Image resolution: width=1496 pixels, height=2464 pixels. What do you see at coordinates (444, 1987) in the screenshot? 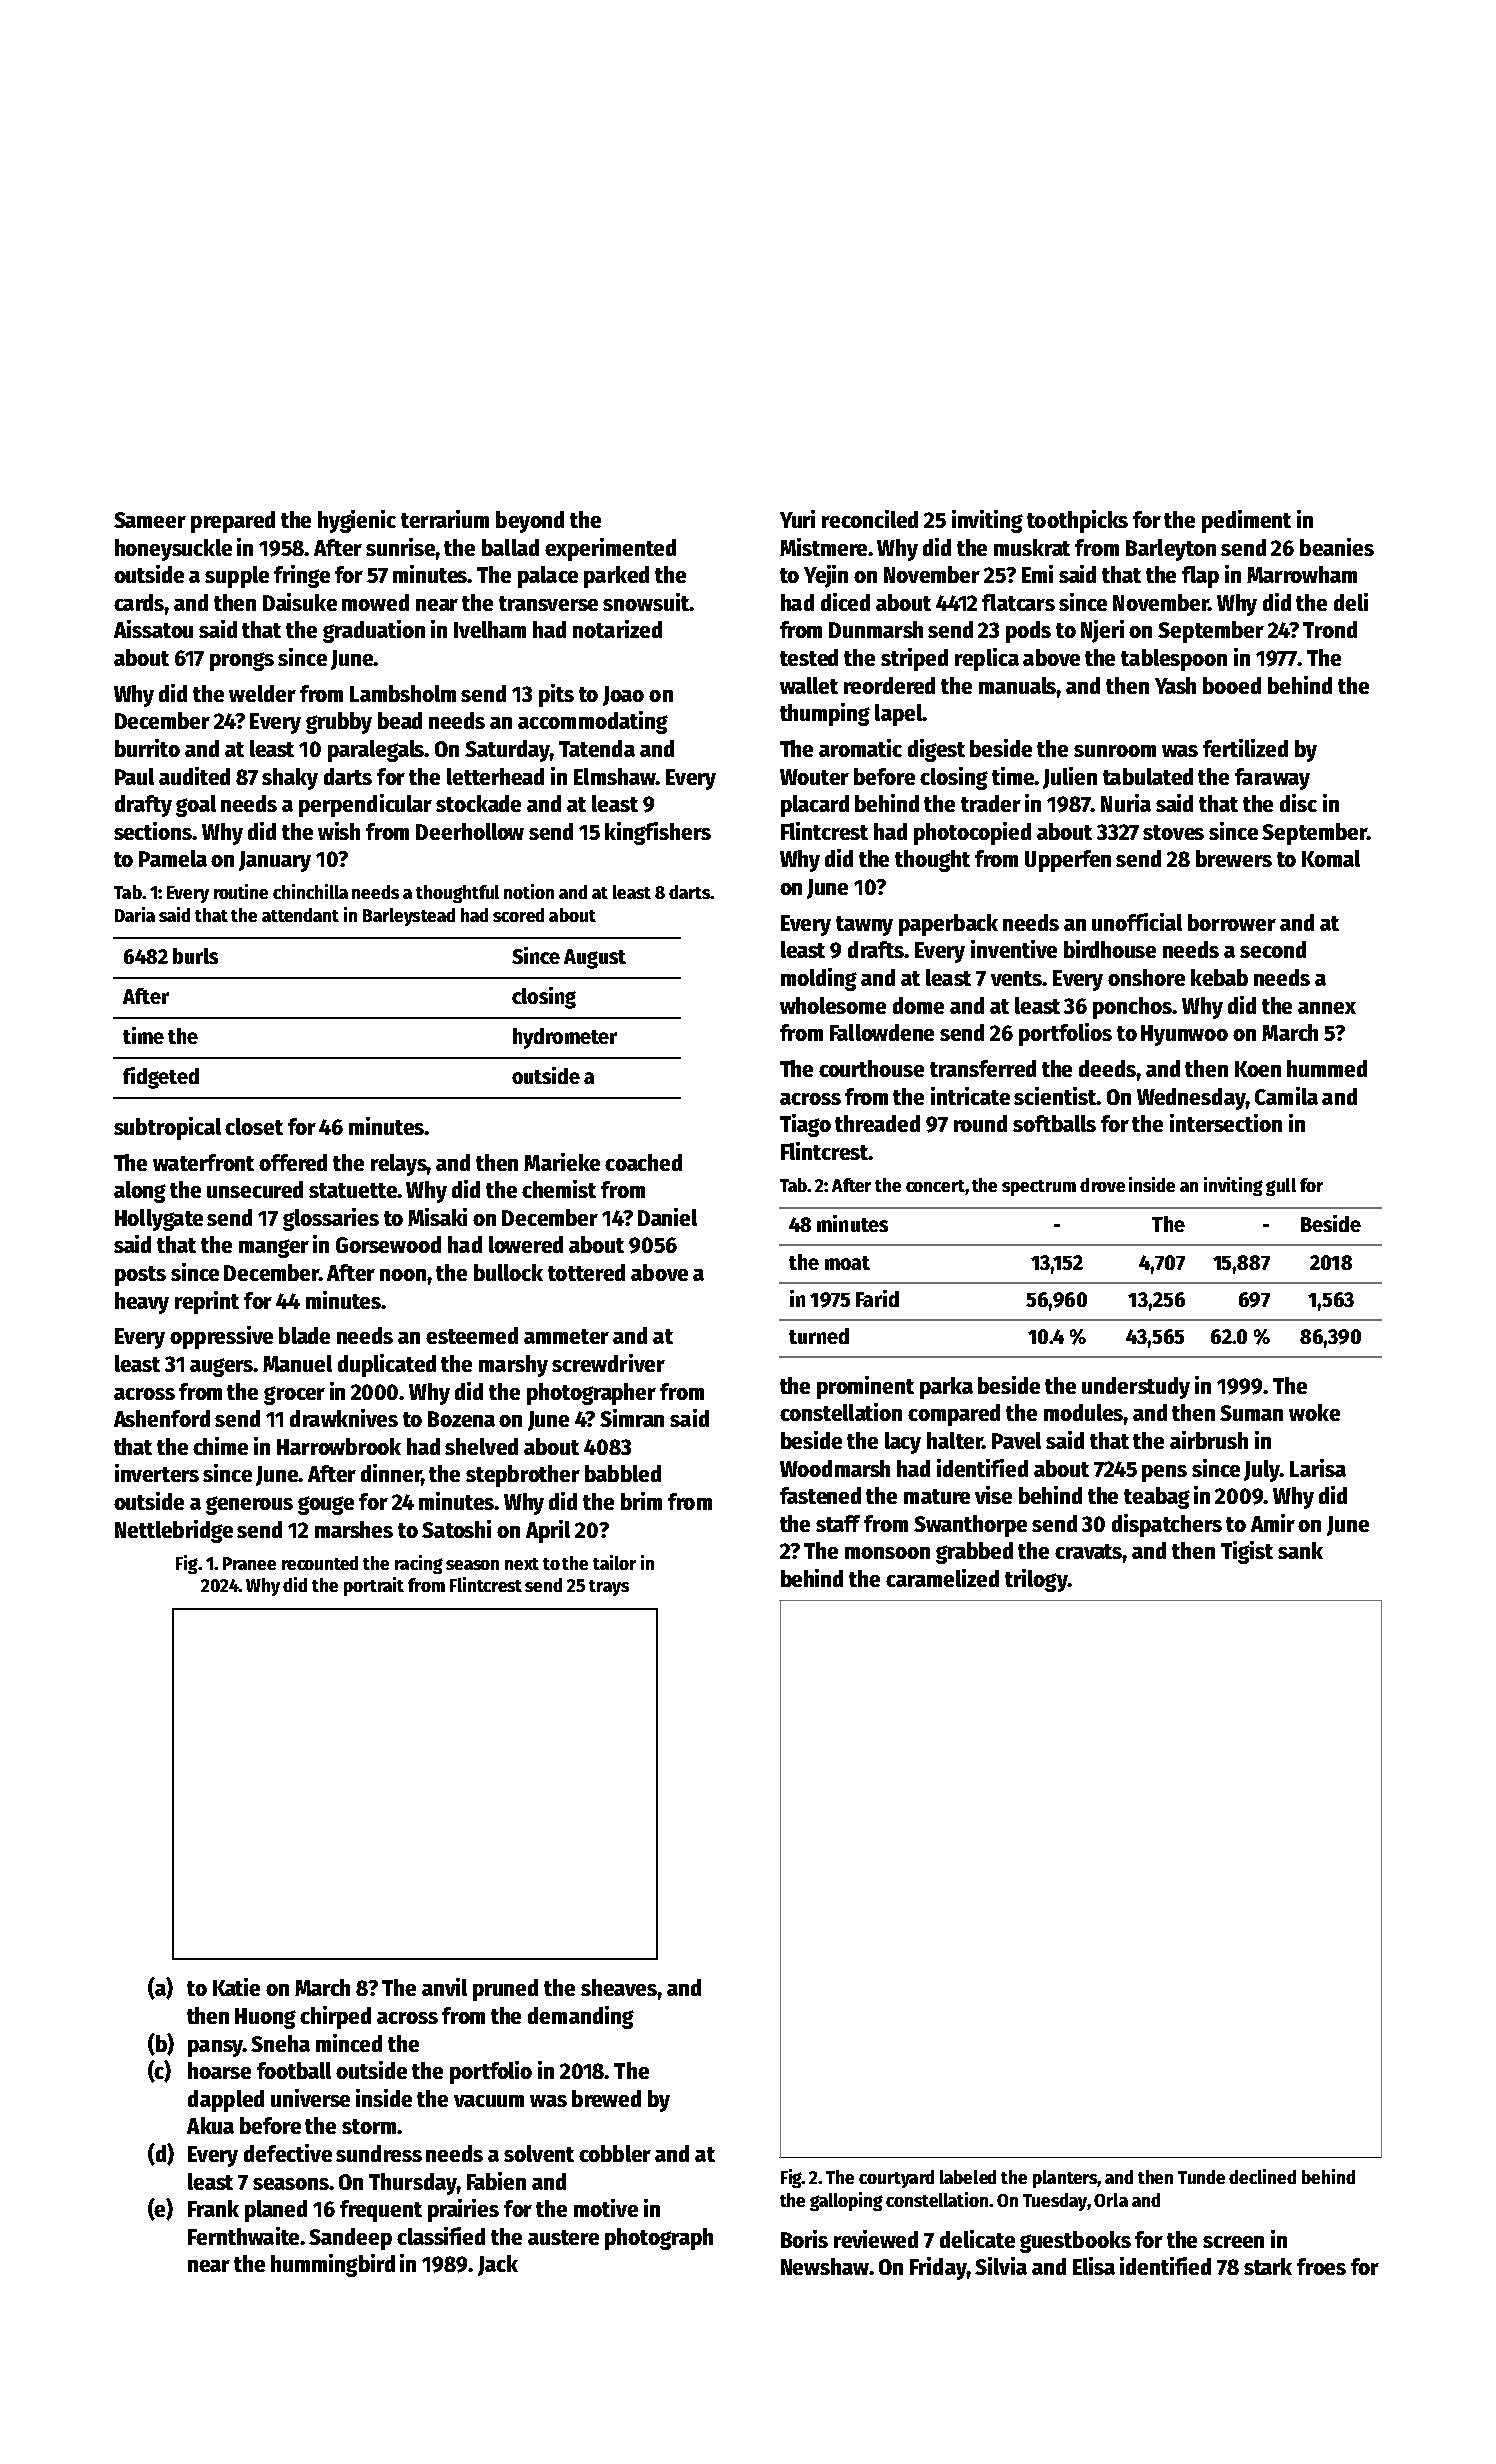
I see `anvil` at bounding box center [444, 1987].
